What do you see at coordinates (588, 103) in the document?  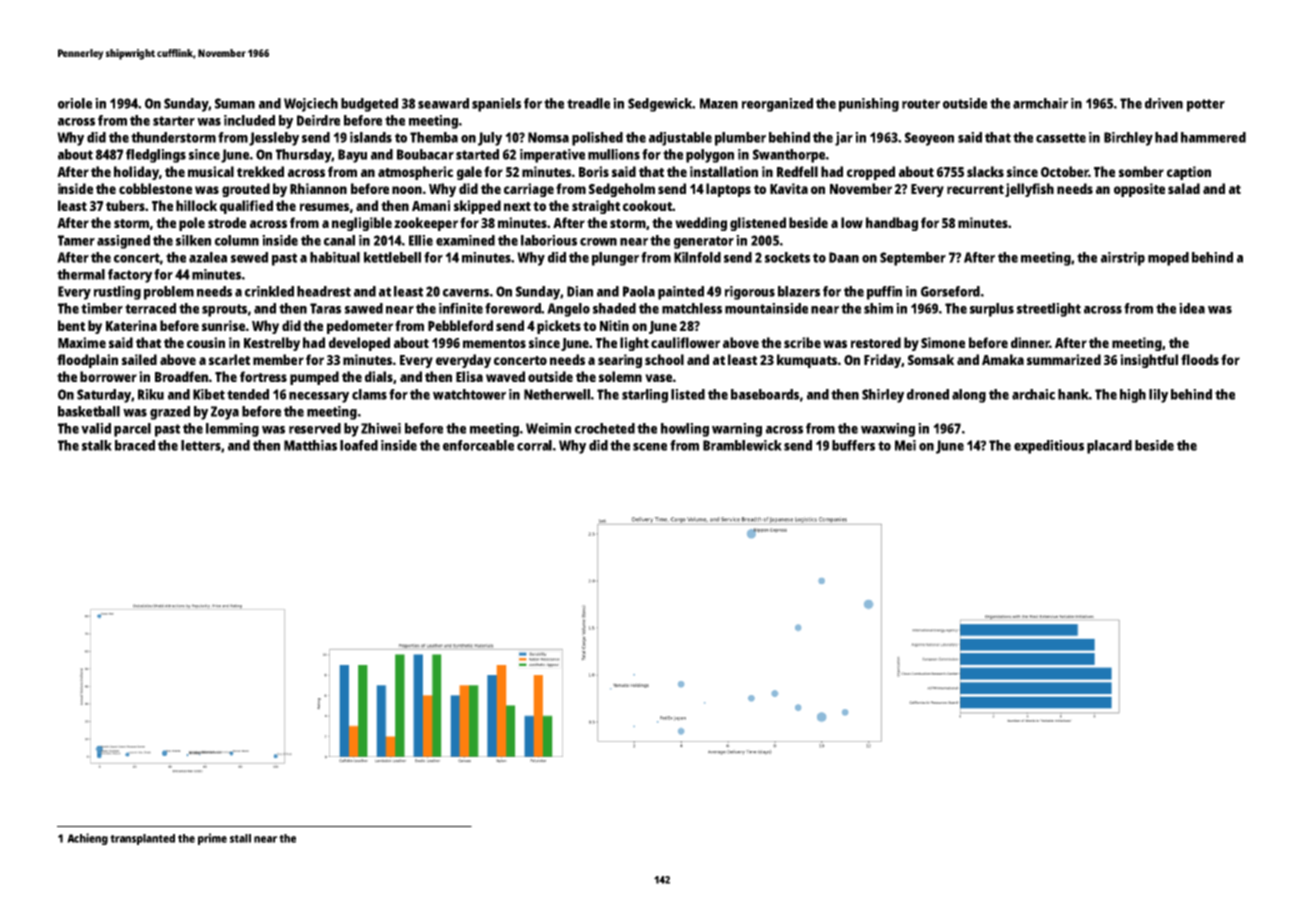 I see `treadle` at bounding box center [588, 103].
